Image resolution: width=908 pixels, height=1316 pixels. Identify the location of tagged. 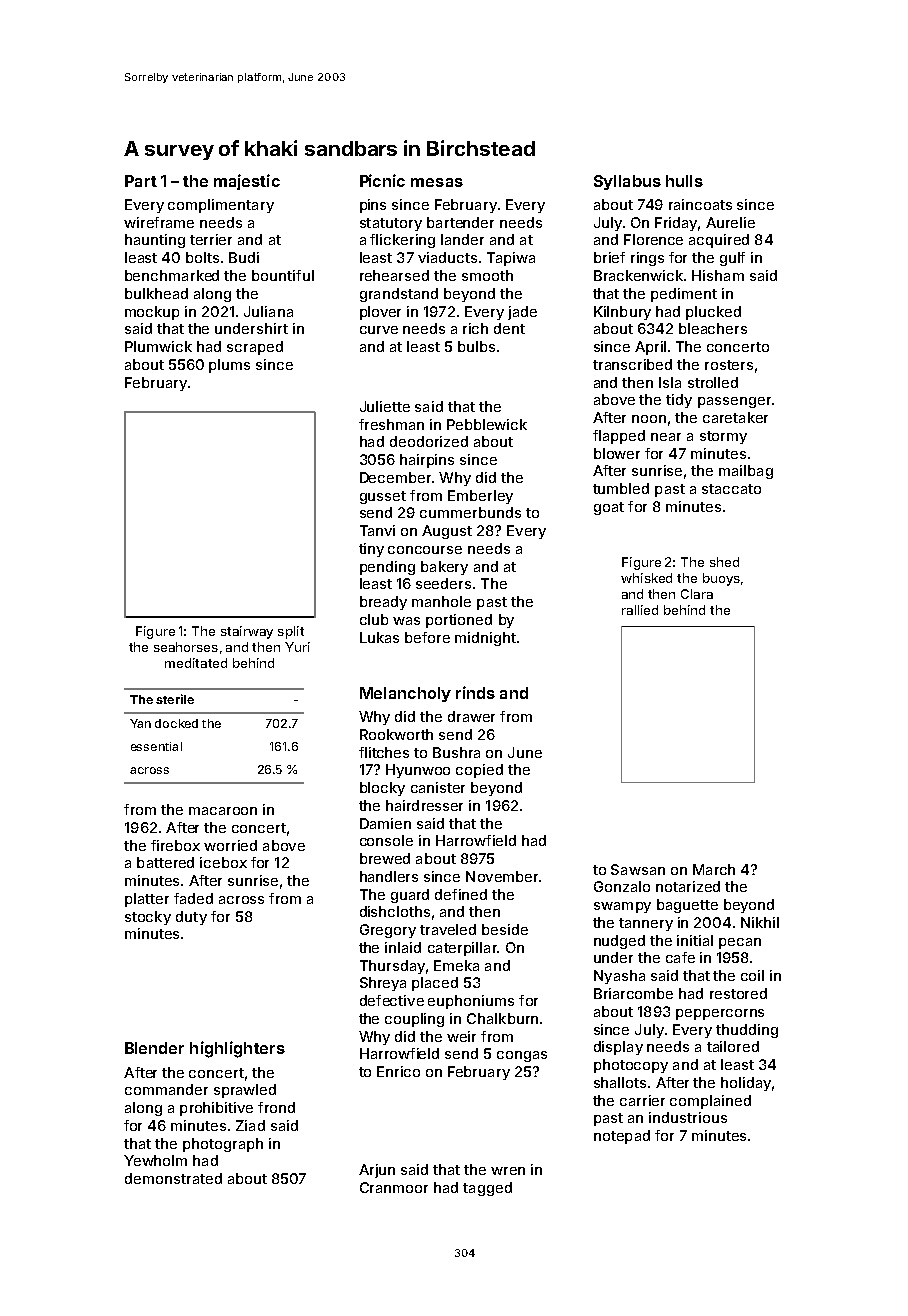
(487, 1189).
